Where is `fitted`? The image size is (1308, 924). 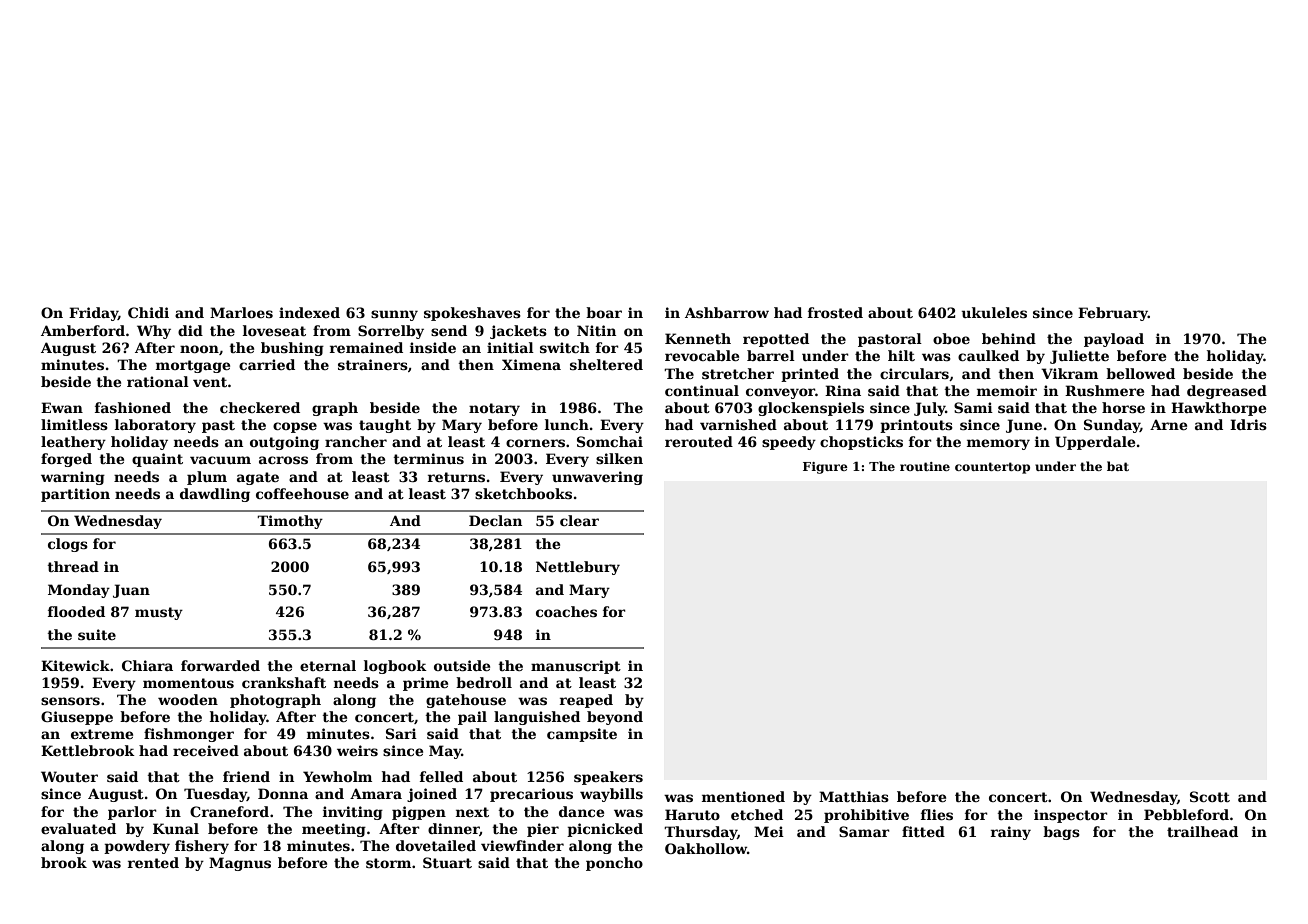 fitted is located at coordinates (923, 831).
